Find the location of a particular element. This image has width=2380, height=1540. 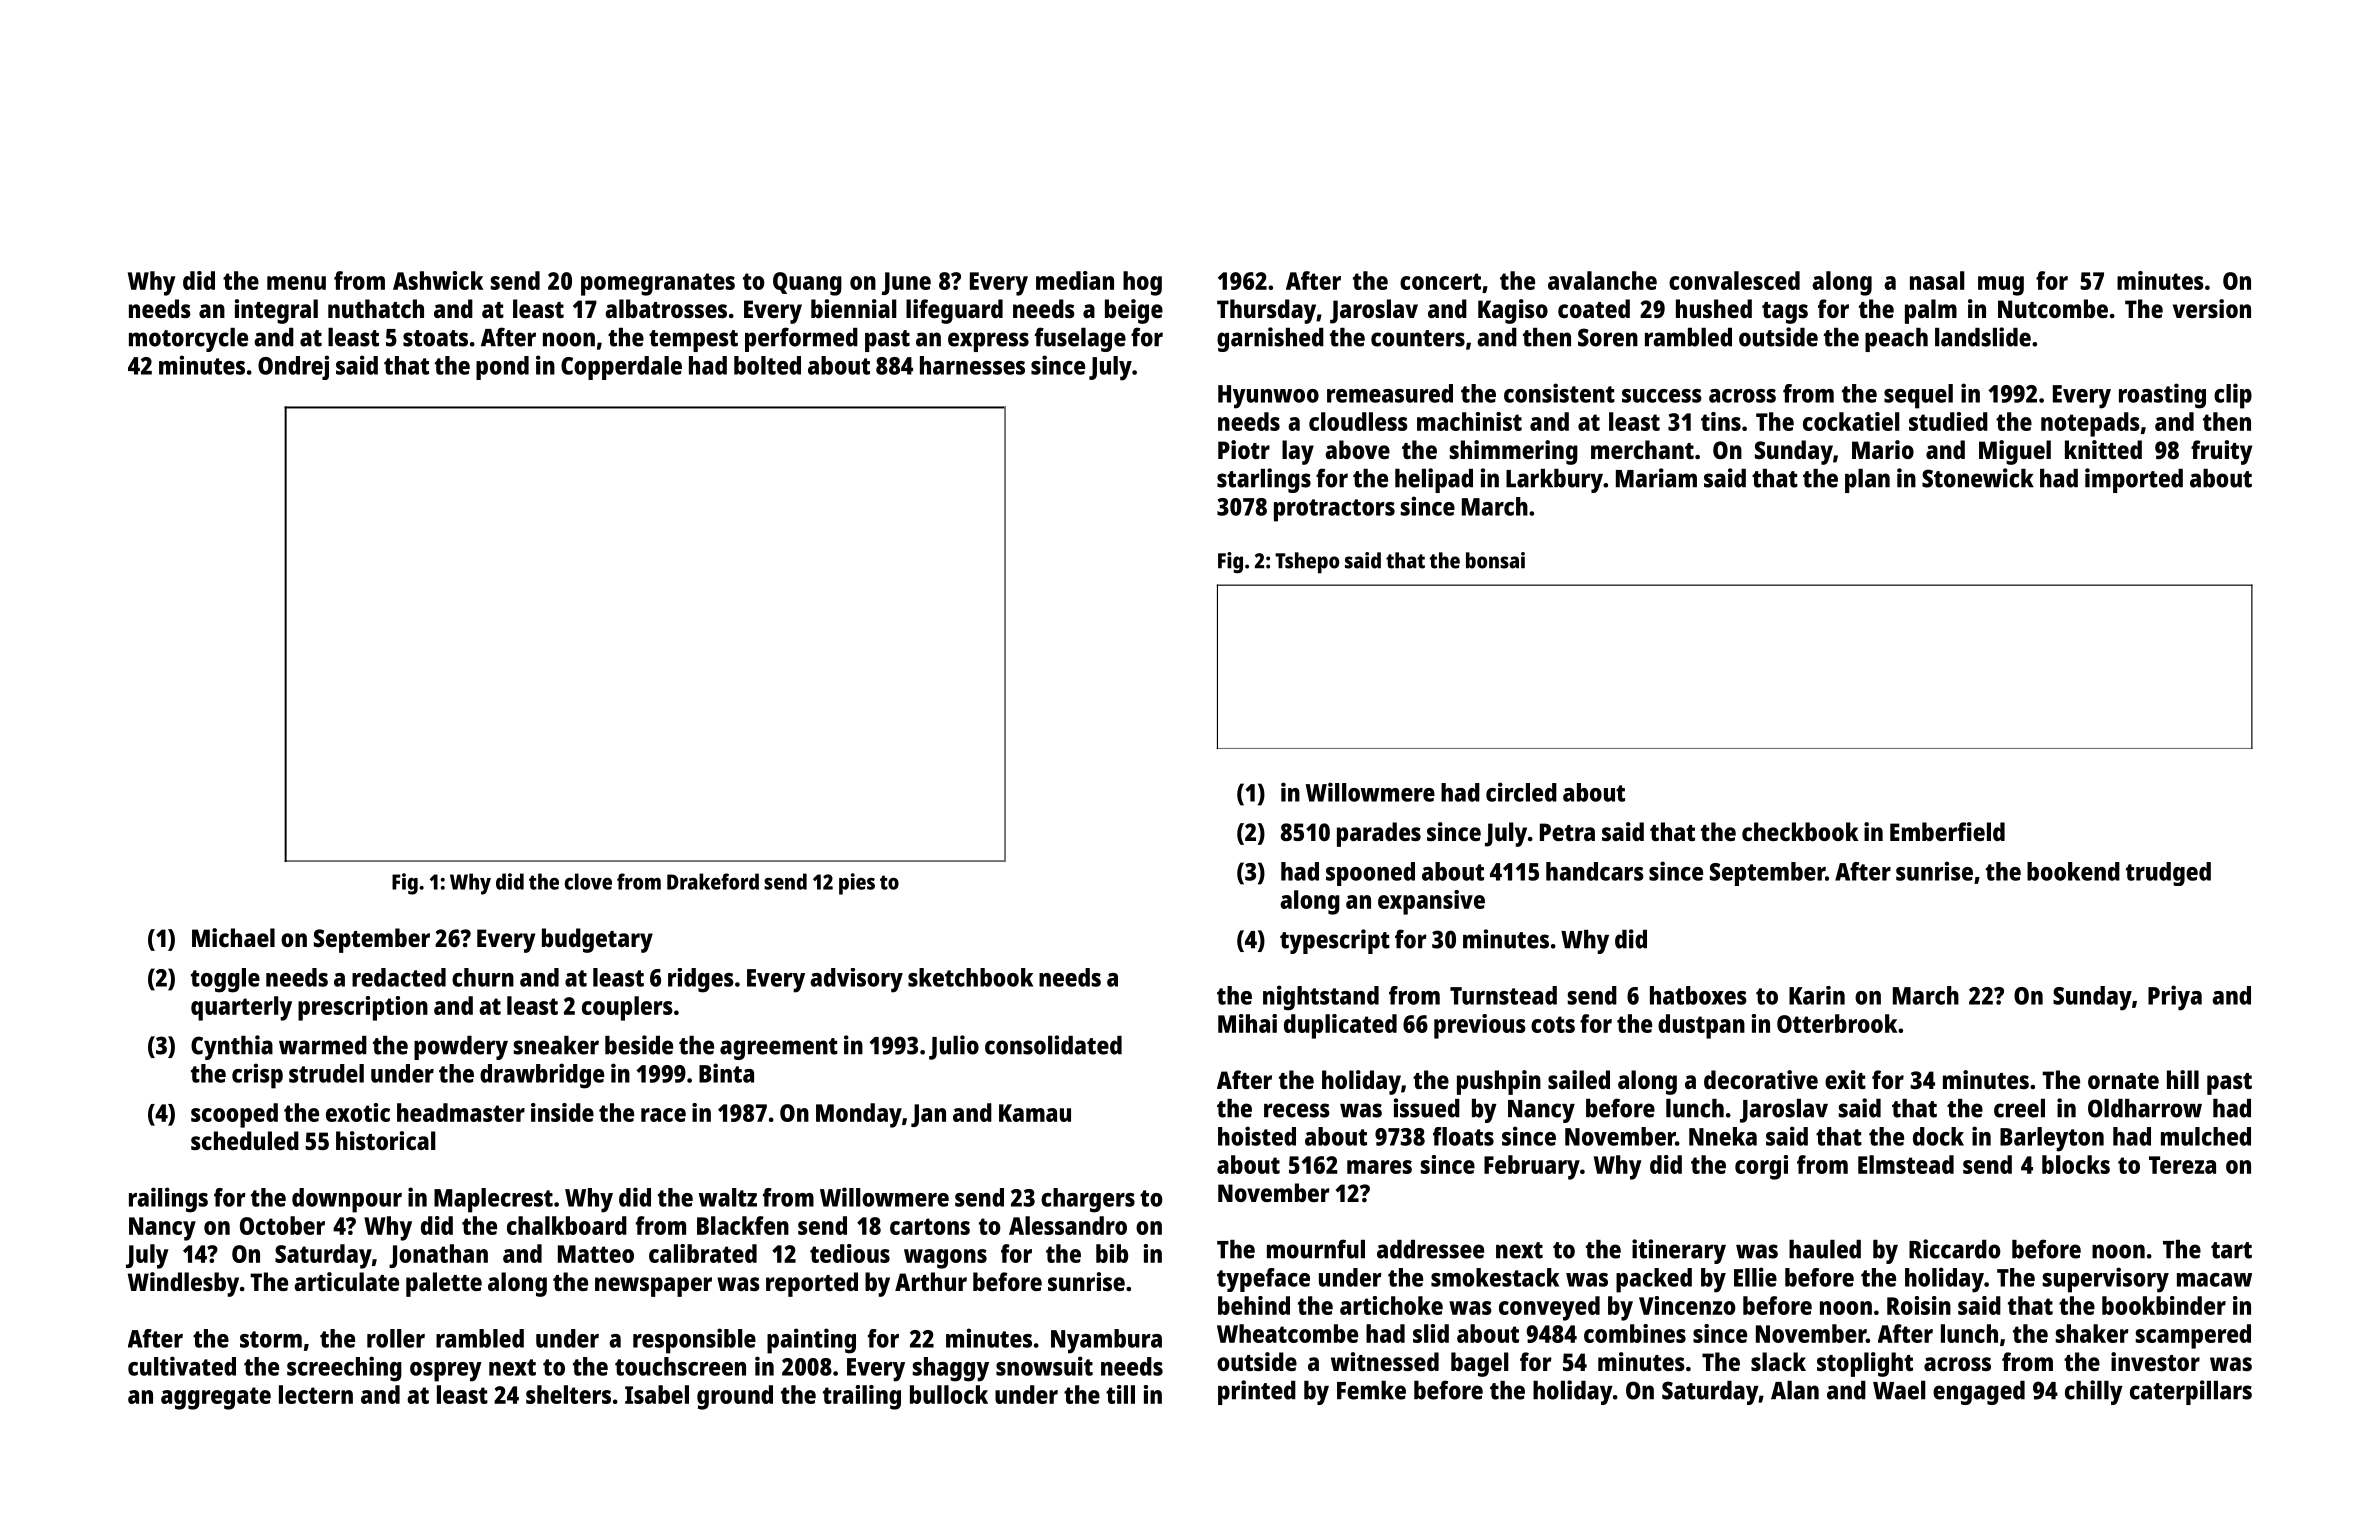

clip is located at coordinates (2233, 396).
